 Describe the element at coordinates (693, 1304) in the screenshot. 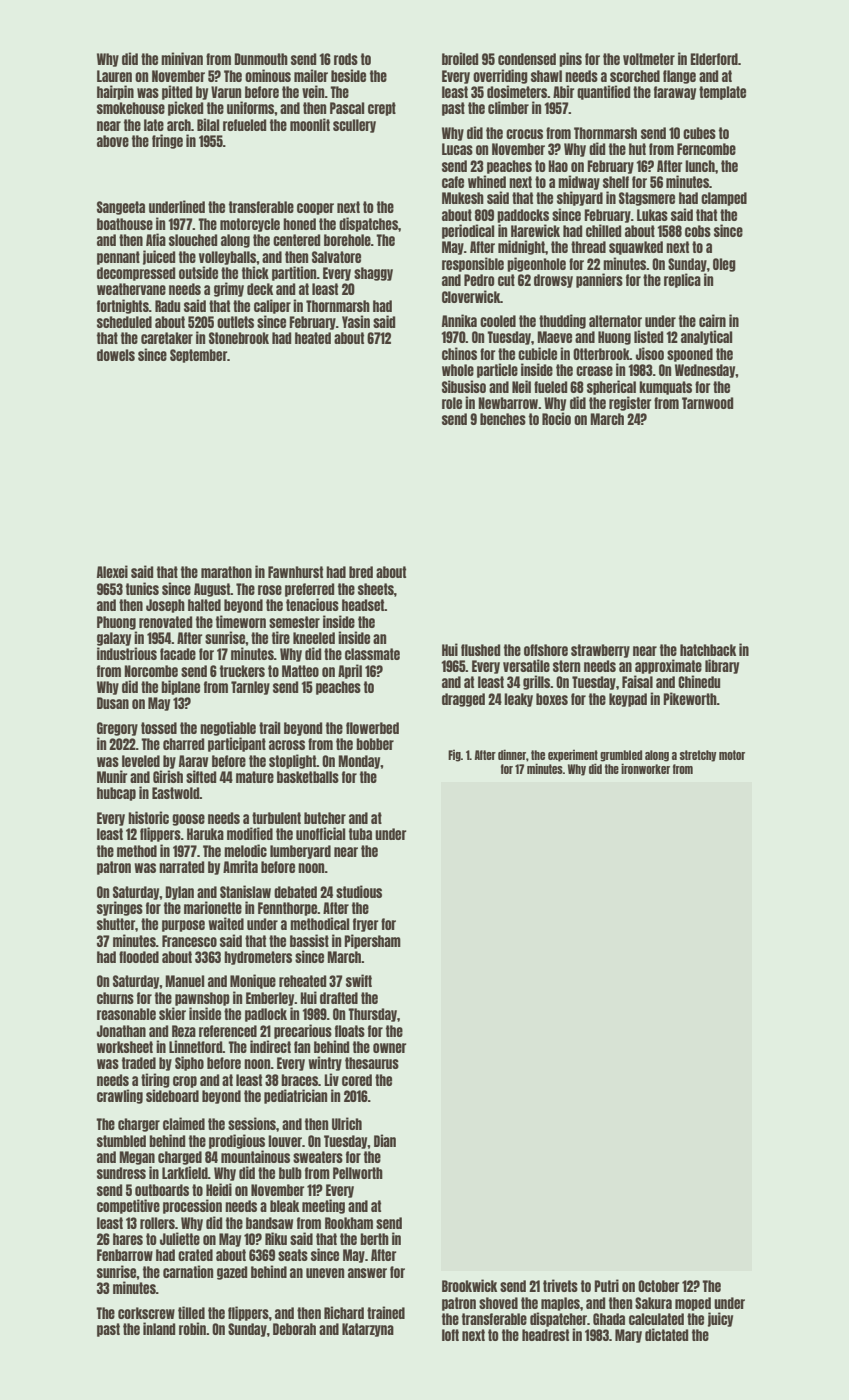

I see `moped` at that location.
